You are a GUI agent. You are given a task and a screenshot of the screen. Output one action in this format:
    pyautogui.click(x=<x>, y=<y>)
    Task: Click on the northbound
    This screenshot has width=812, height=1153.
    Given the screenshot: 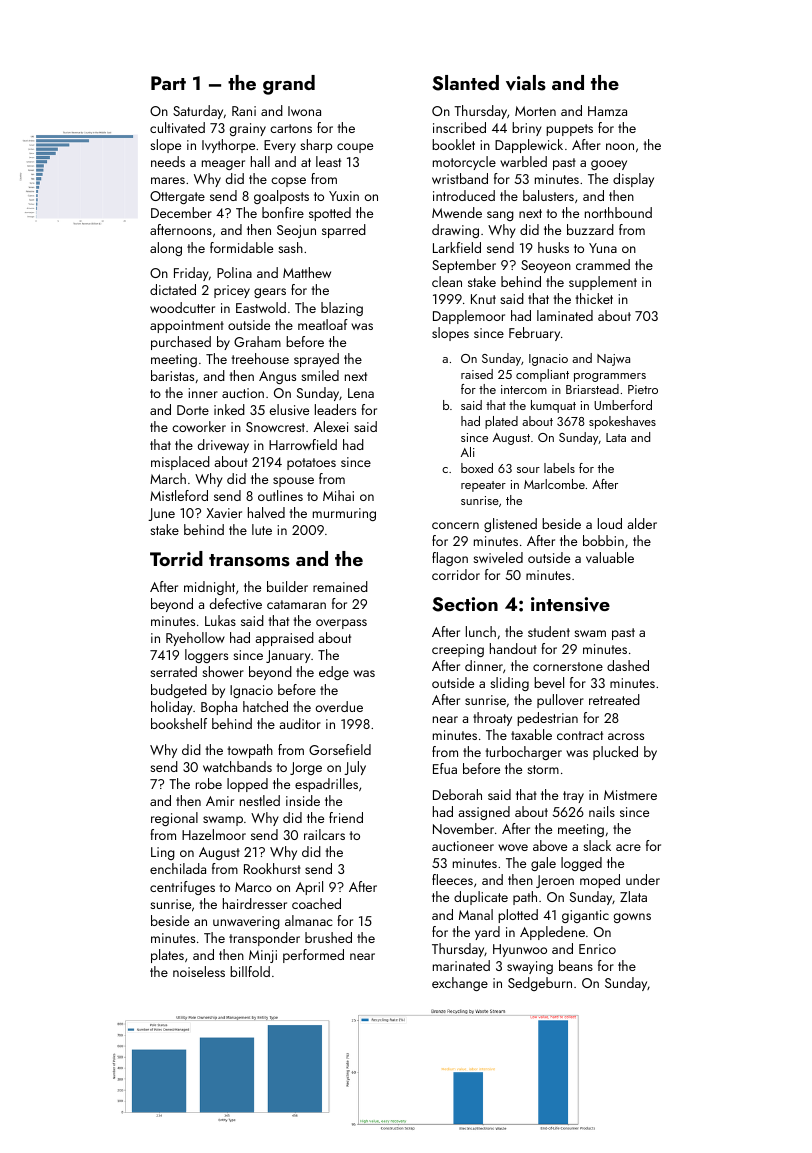 What is the action you would take?
    pyautogui.click(x=618, y=212)
